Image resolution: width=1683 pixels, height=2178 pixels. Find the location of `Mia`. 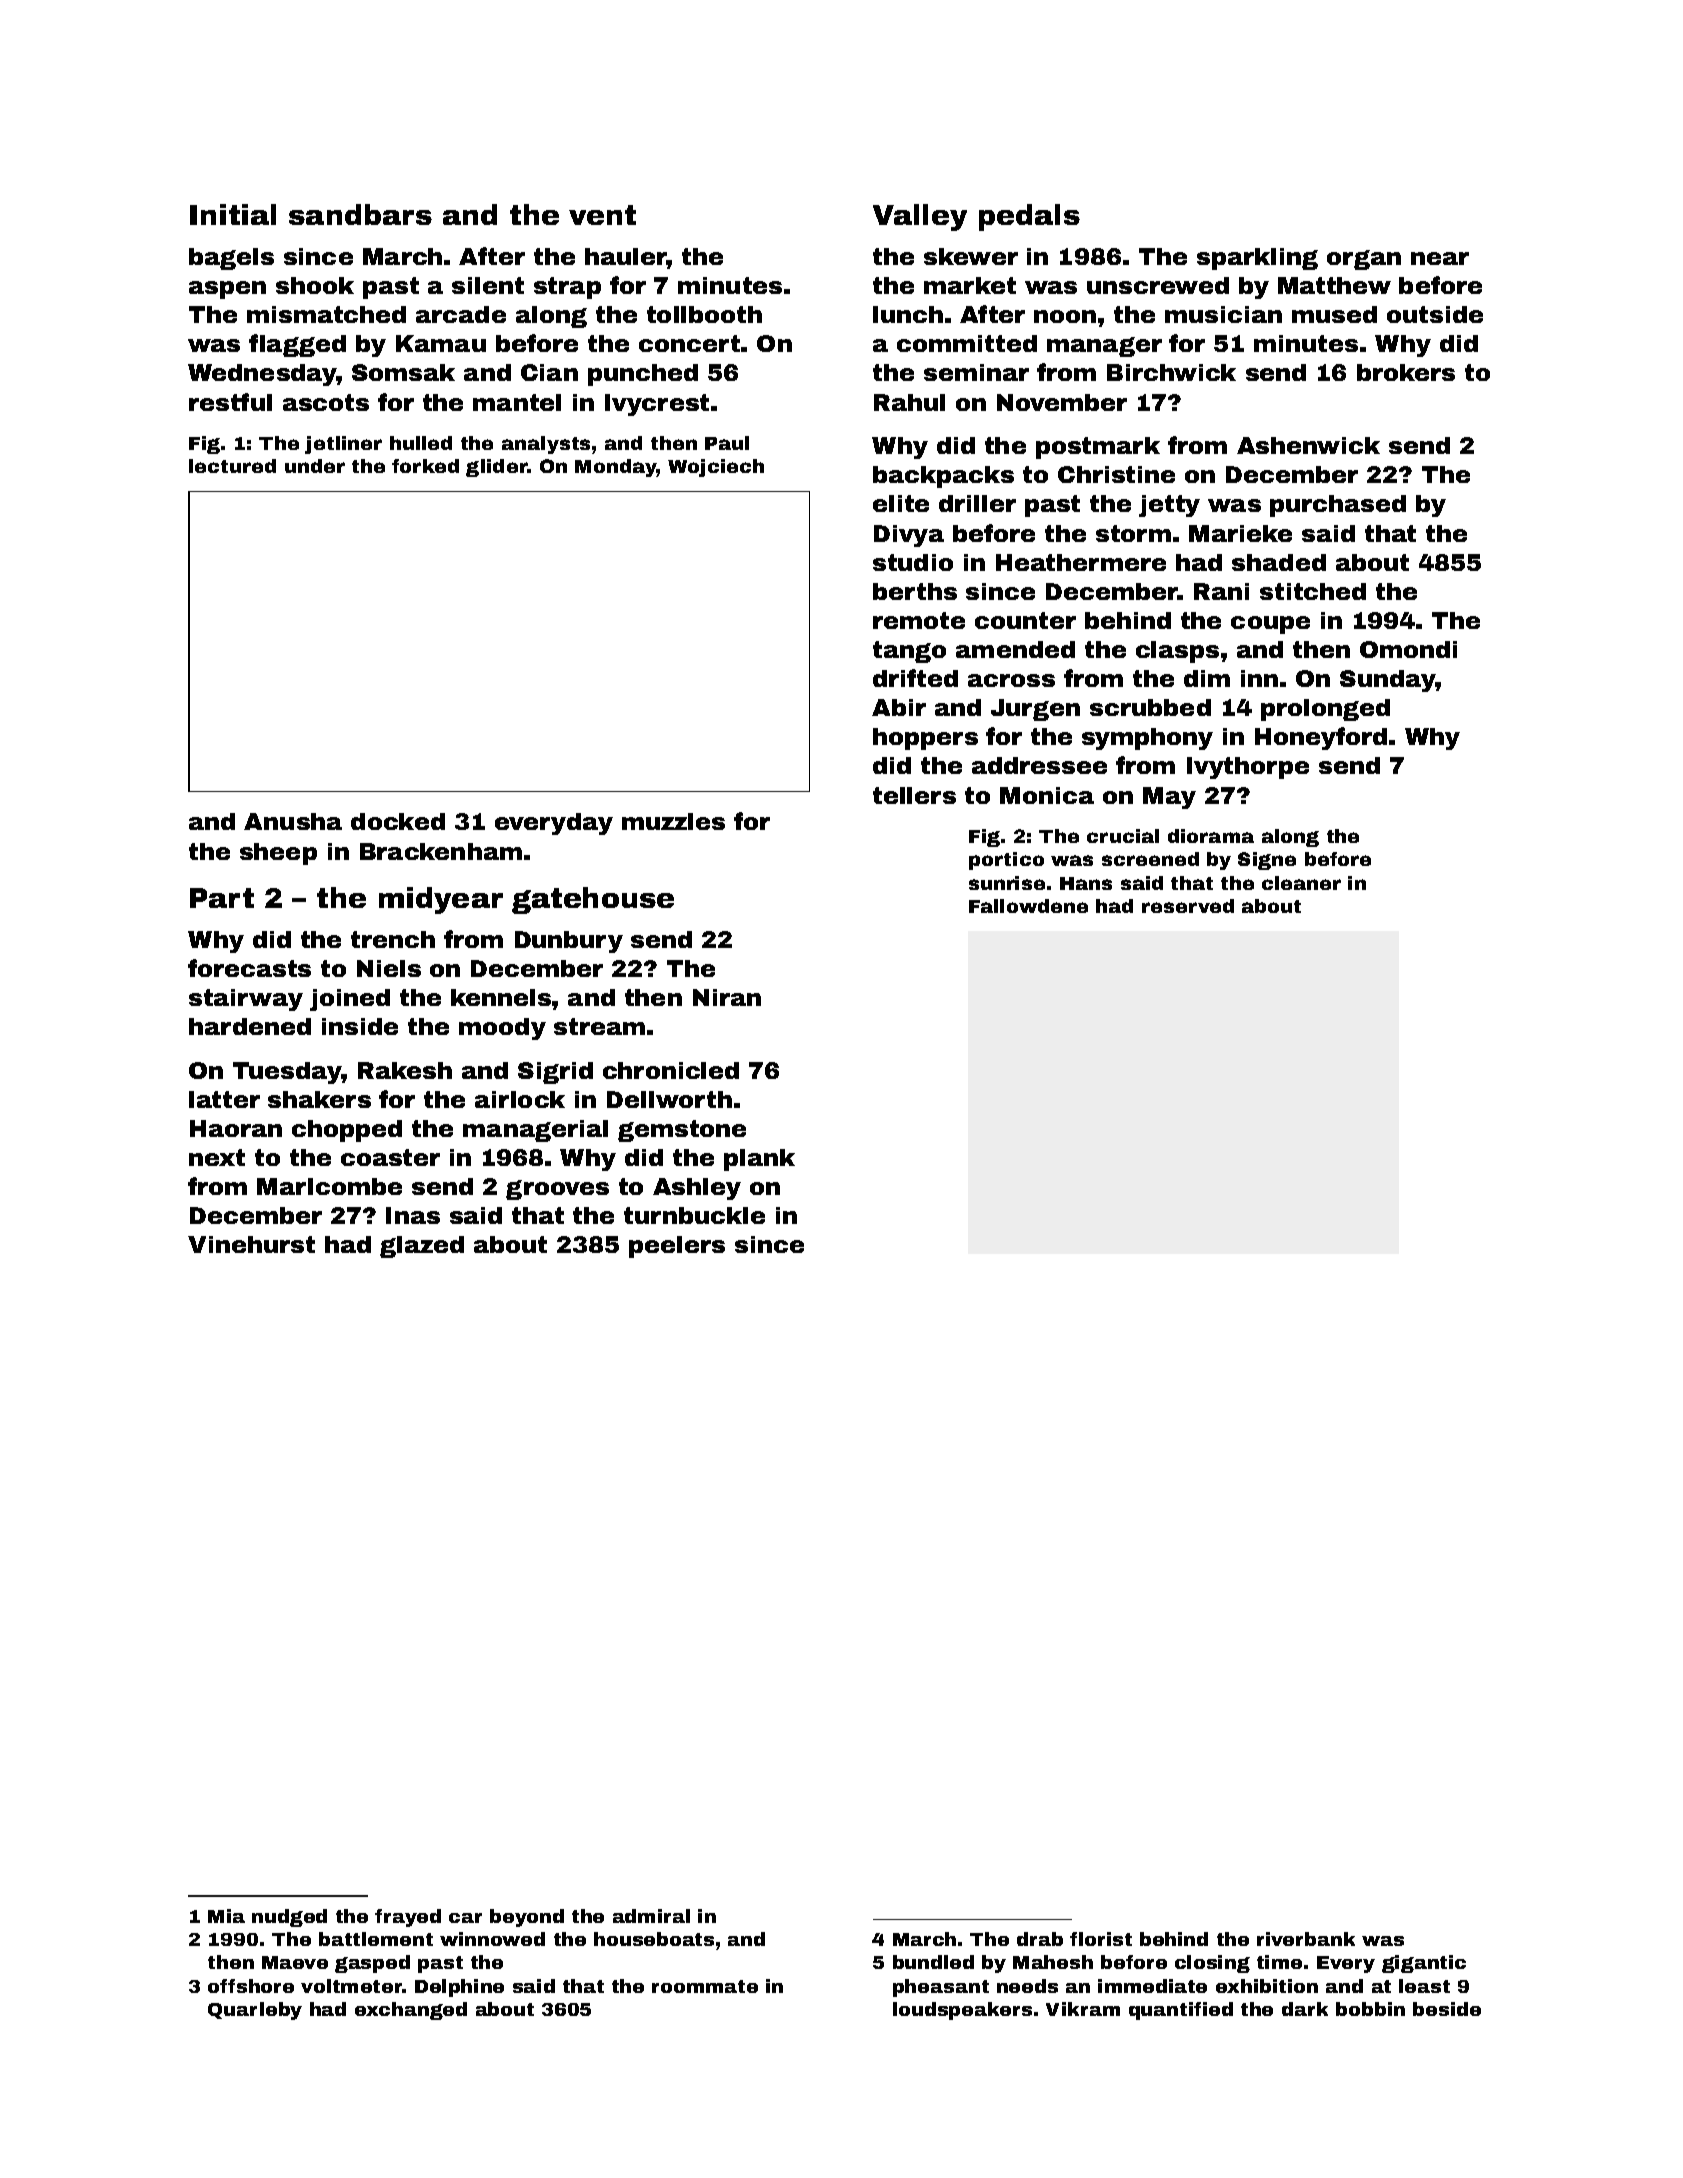

Mia is located at coordinates (226, 1916).
